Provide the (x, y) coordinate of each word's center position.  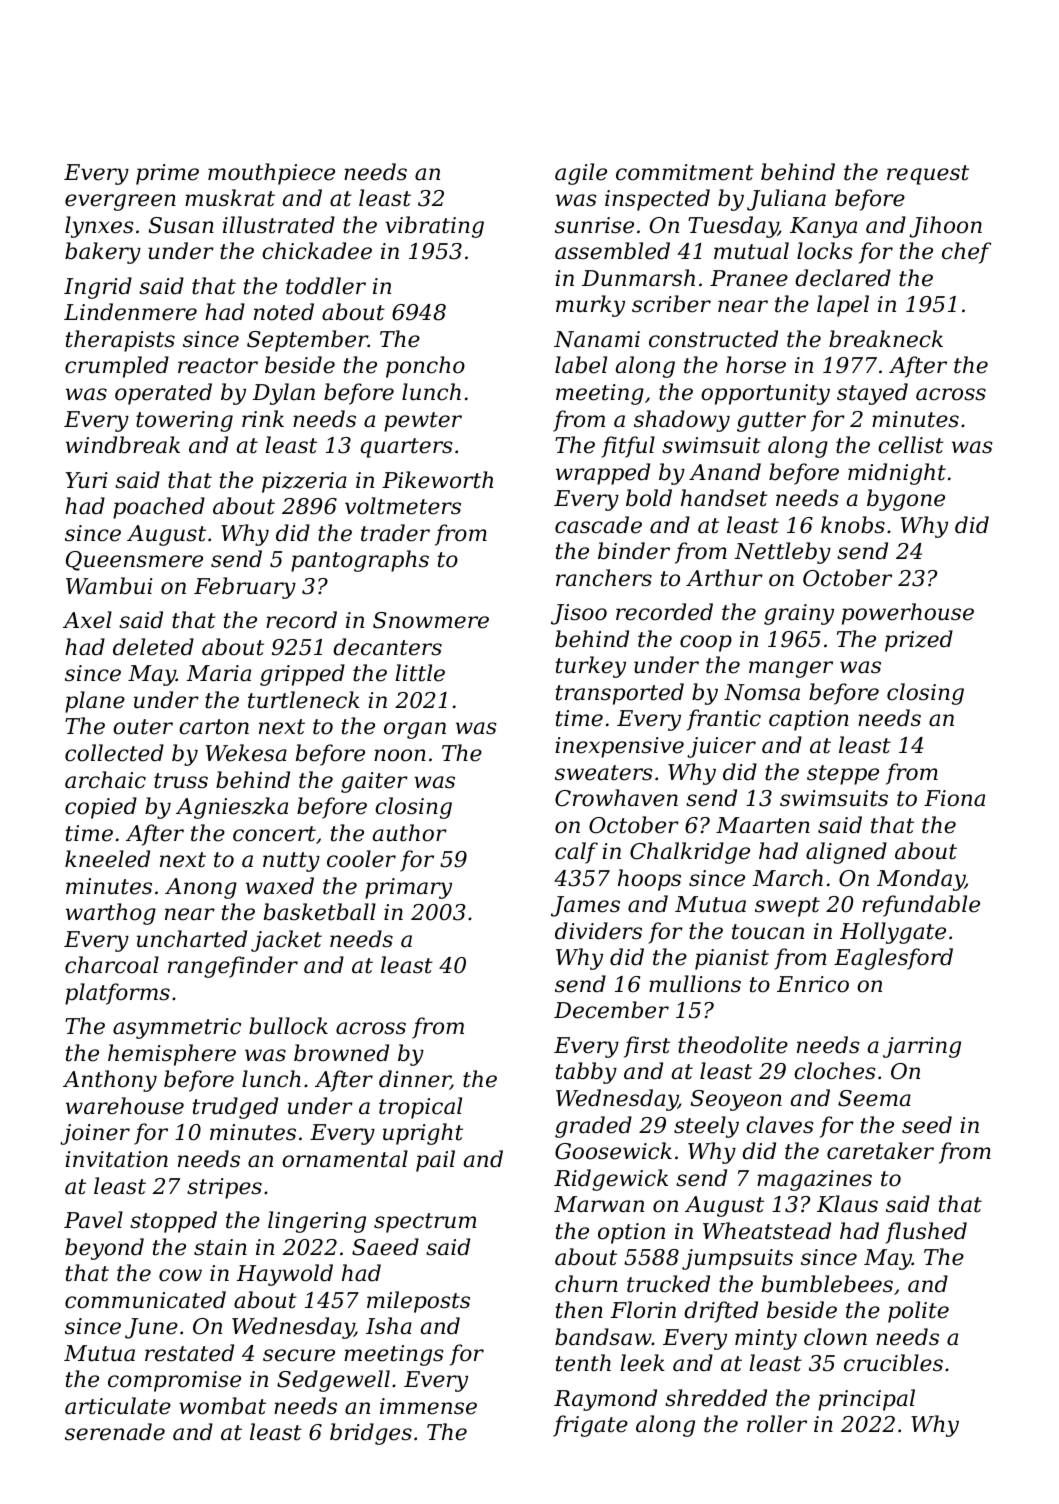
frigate (590, 1426)
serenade (115, 1432)
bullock (288, 1026)
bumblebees (827, 1284)
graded (593, 1127)
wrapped (603, 474)
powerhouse (908, 614)
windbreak (123, 445)
